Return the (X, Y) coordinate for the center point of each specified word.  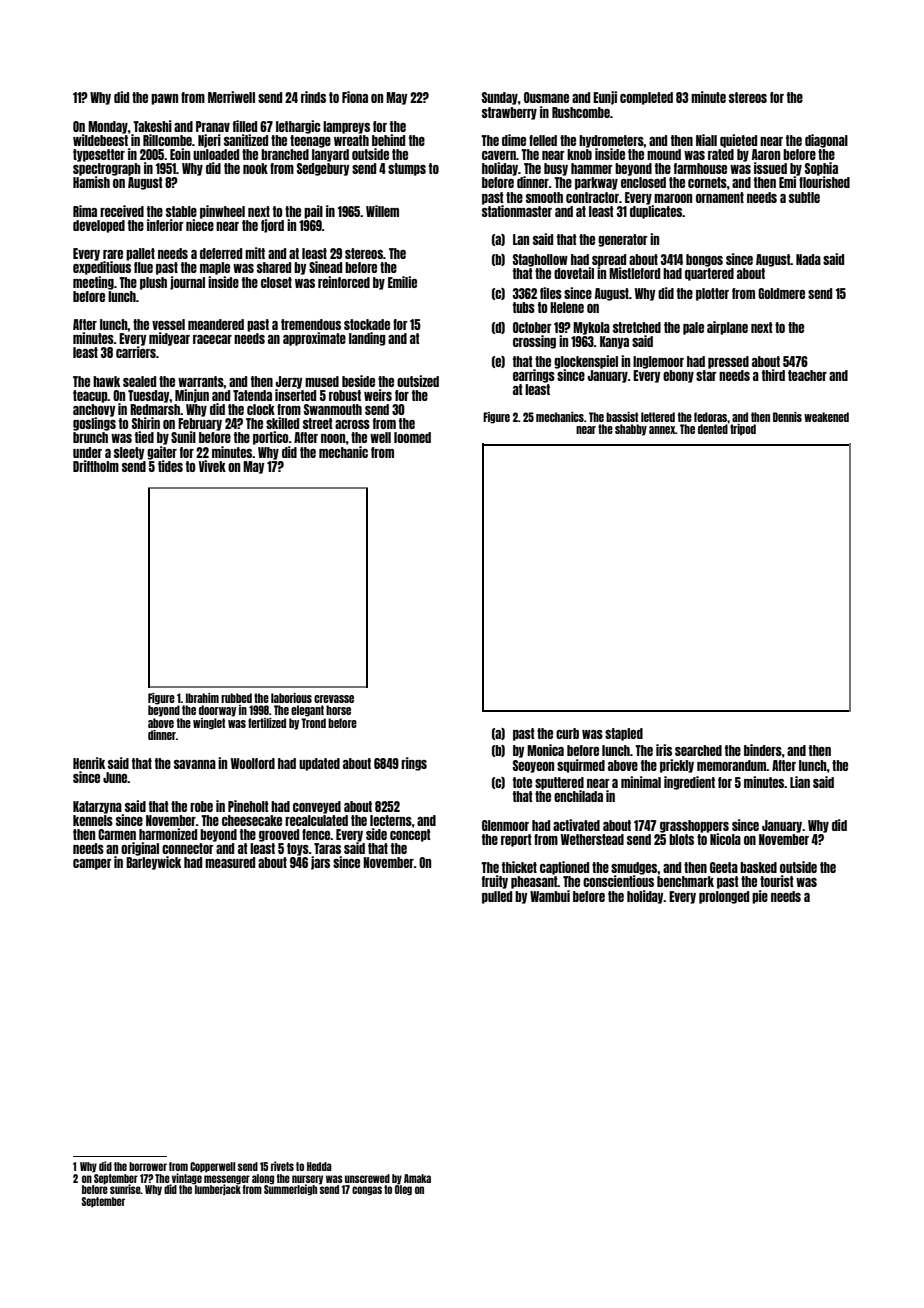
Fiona (355, 97)
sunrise (125, 1189)
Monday (108, 127)
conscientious (618, 881)
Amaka (417, 1178)
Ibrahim (202, 698)
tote (522, 782)
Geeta (724, 867)
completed (646, 98)
